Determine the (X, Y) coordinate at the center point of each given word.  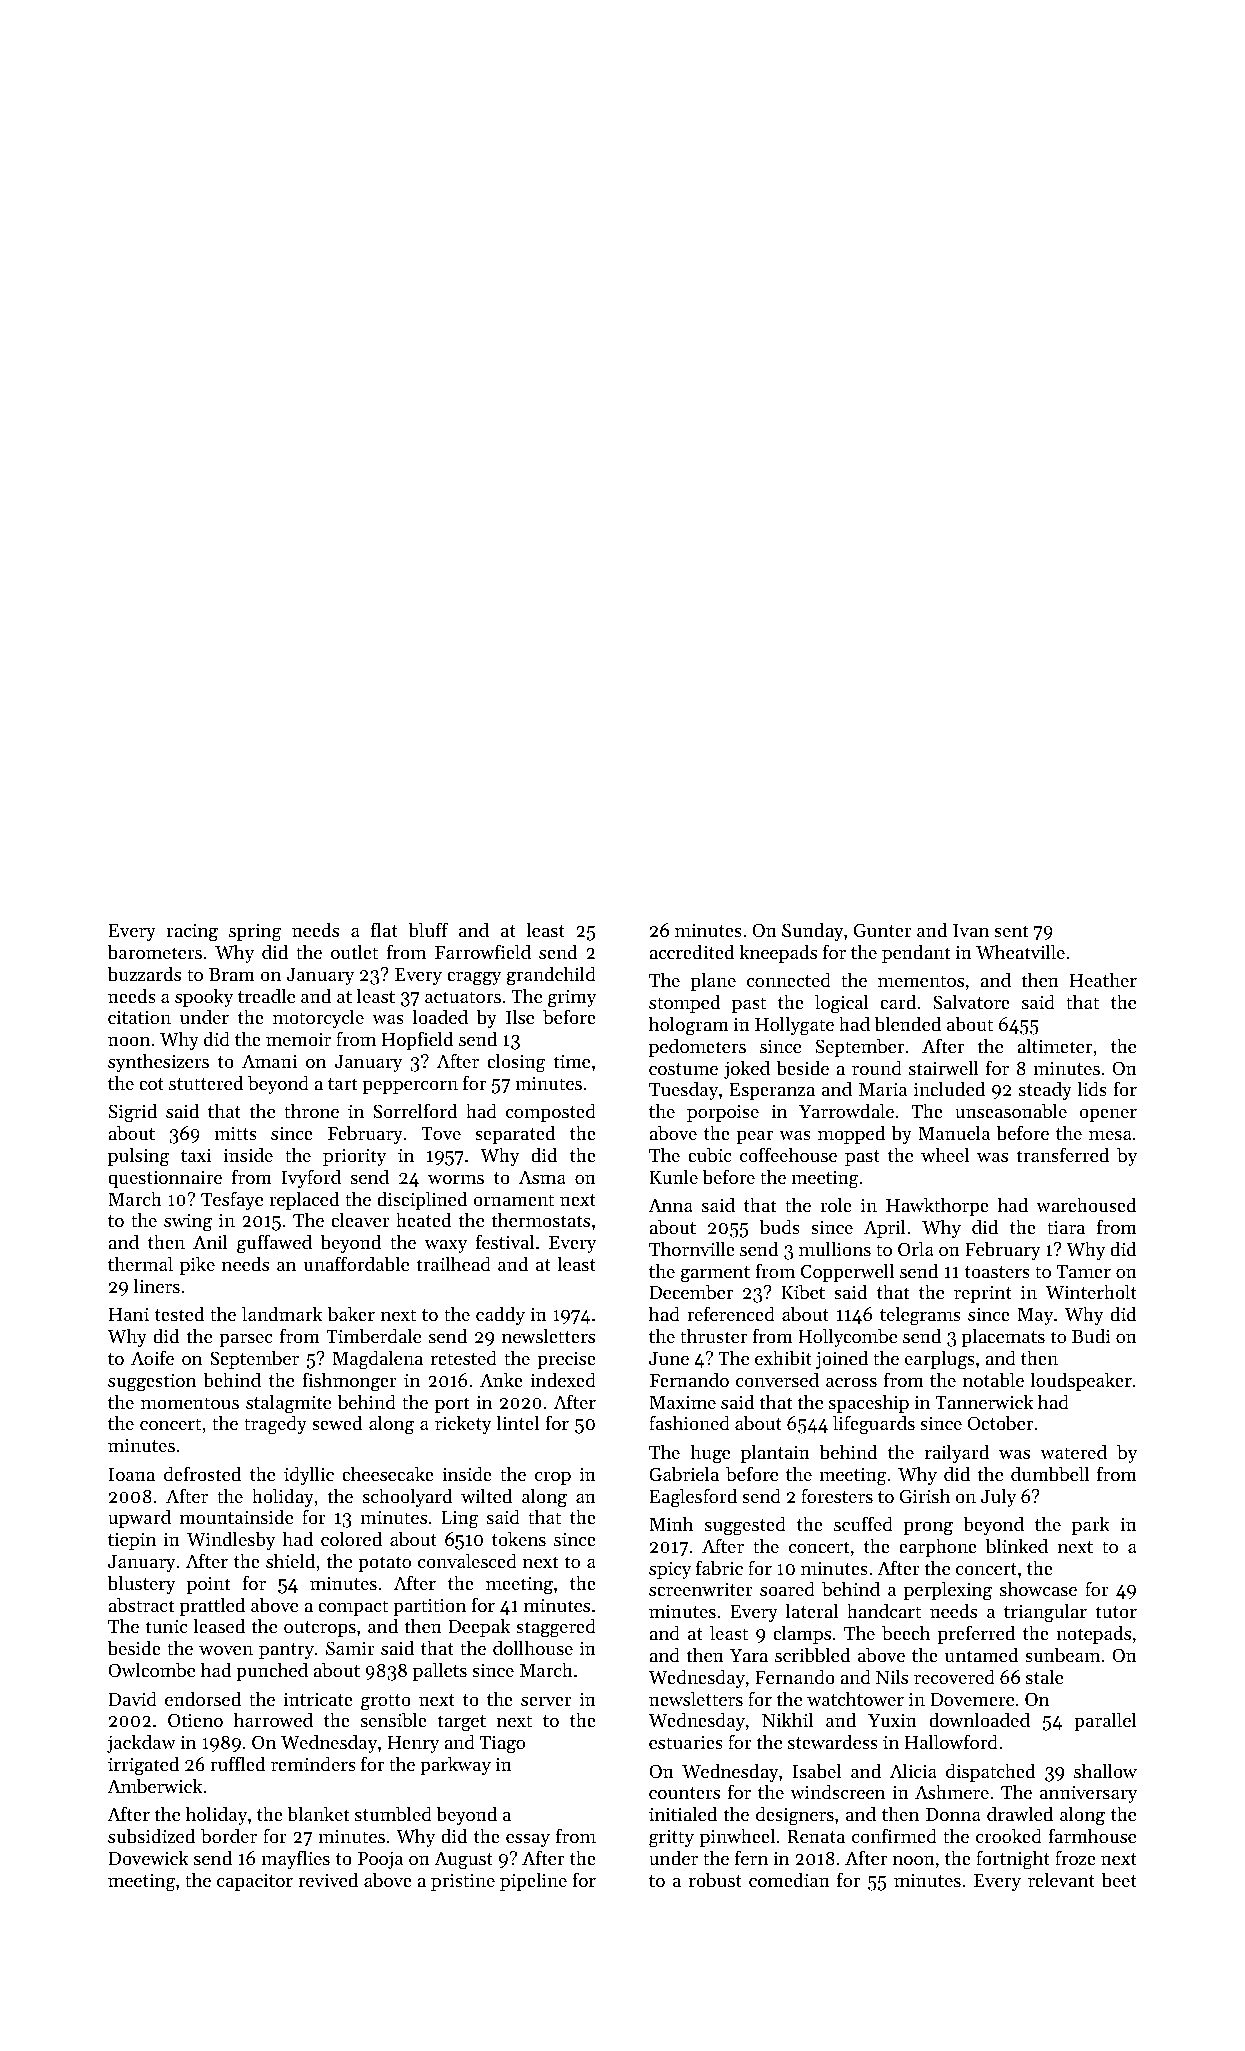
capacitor (255, 1882)
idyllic (309, 1475)
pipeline (533, 1881)
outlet (354, 951)
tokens (519, 1538)
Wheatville (1020, 951)
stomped (685, 1003)
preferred (976, 1634)
